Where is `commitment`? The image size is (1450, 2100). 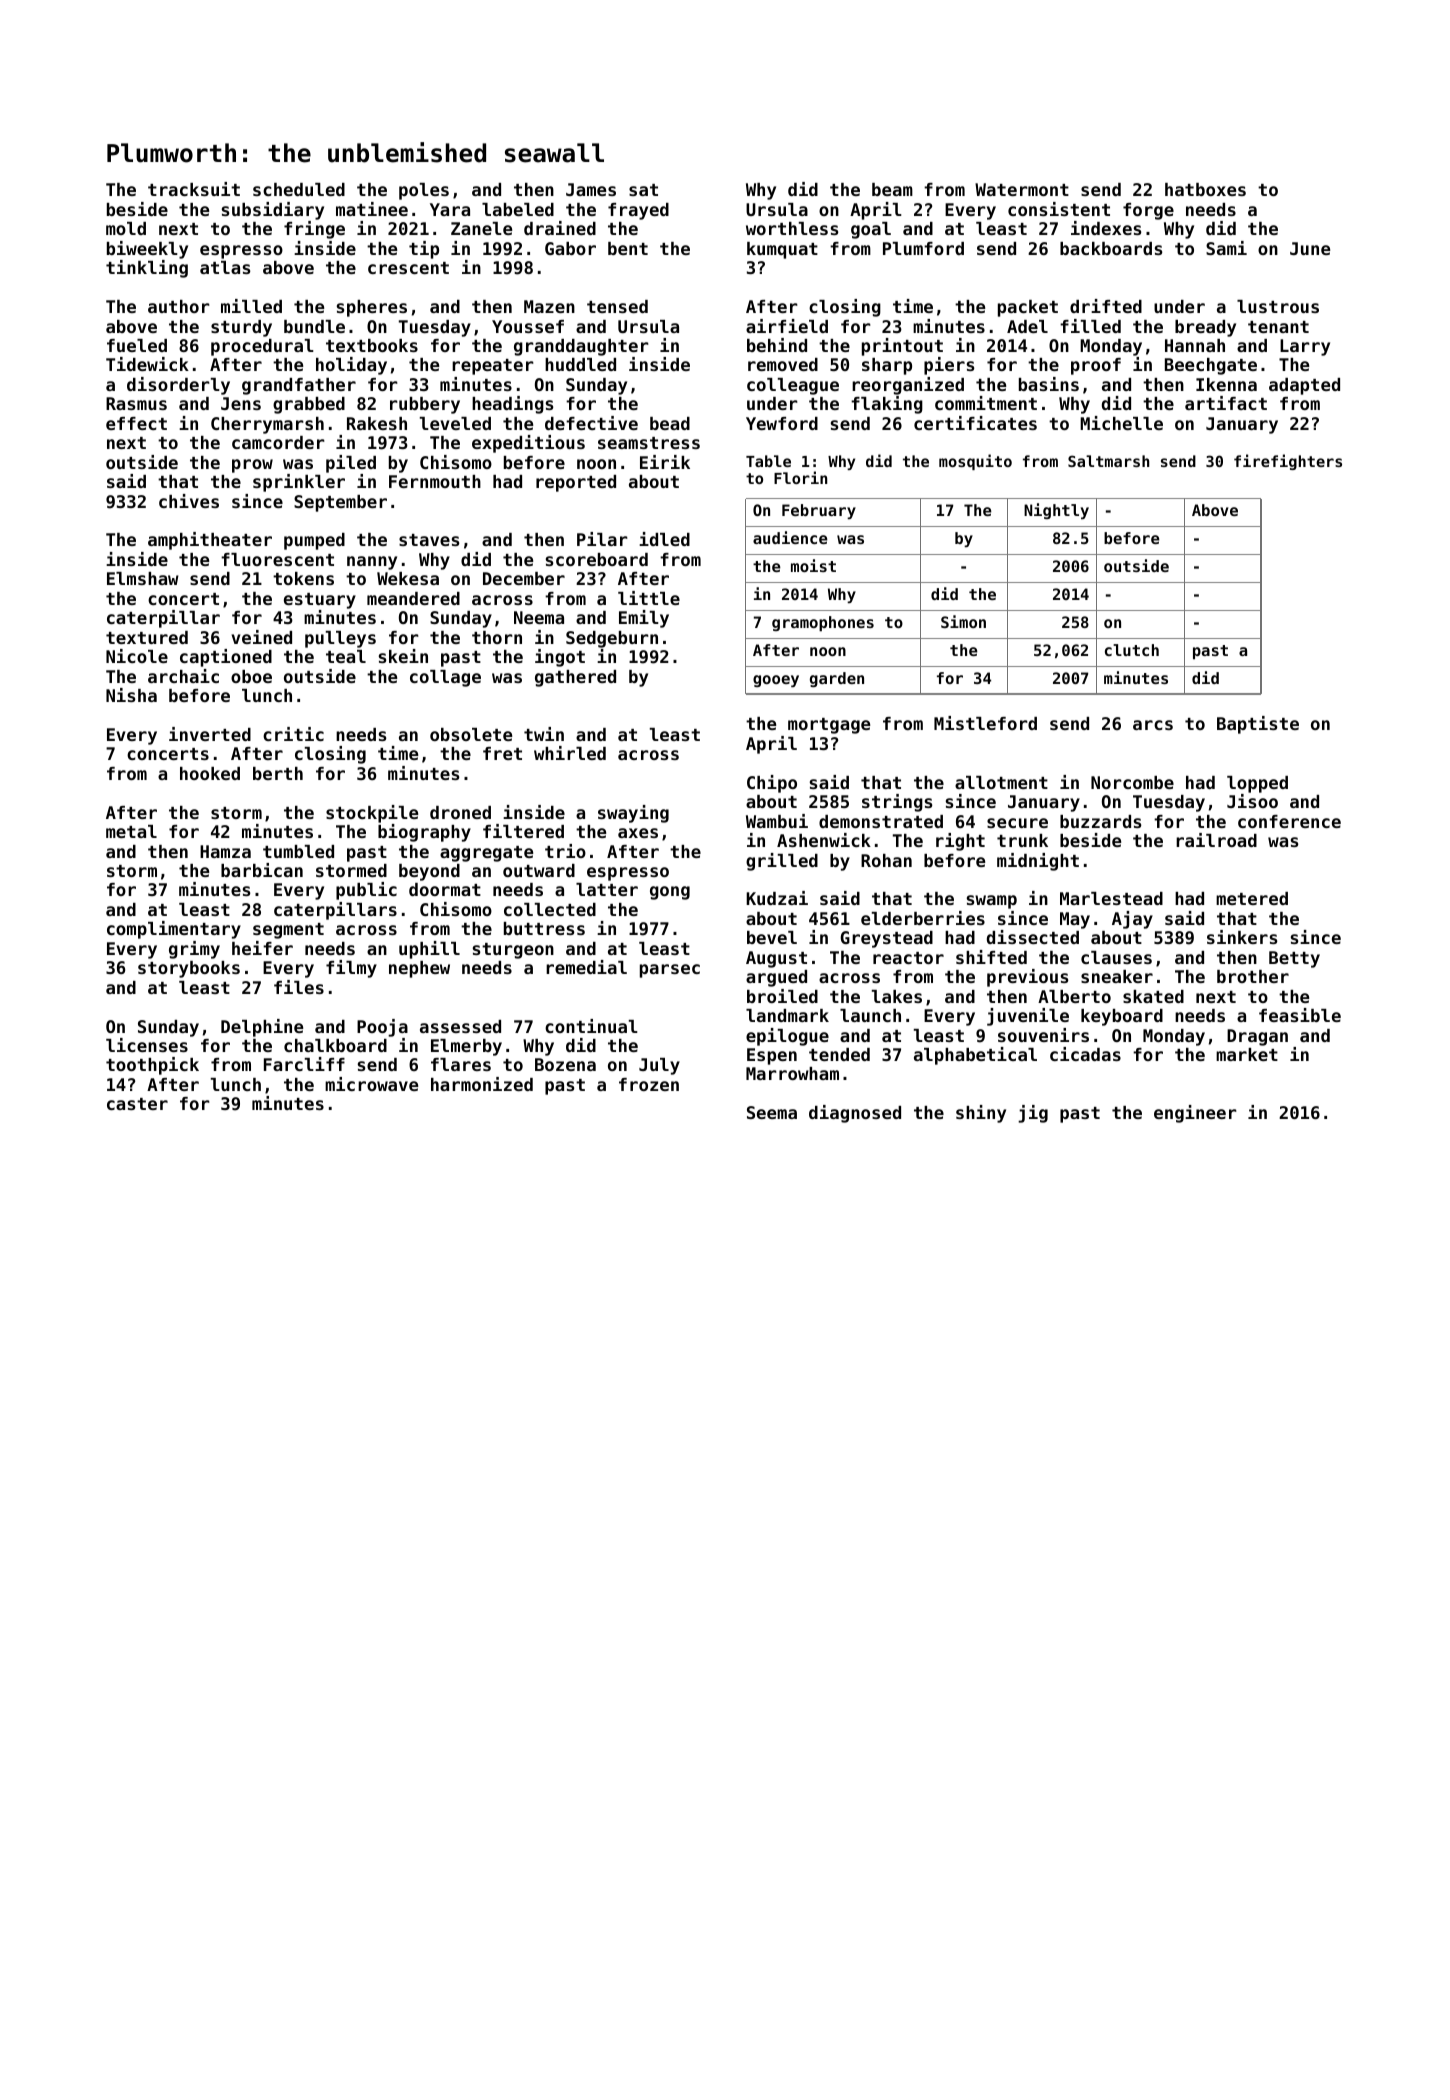
commitment is located at coordinates (986, 403).
